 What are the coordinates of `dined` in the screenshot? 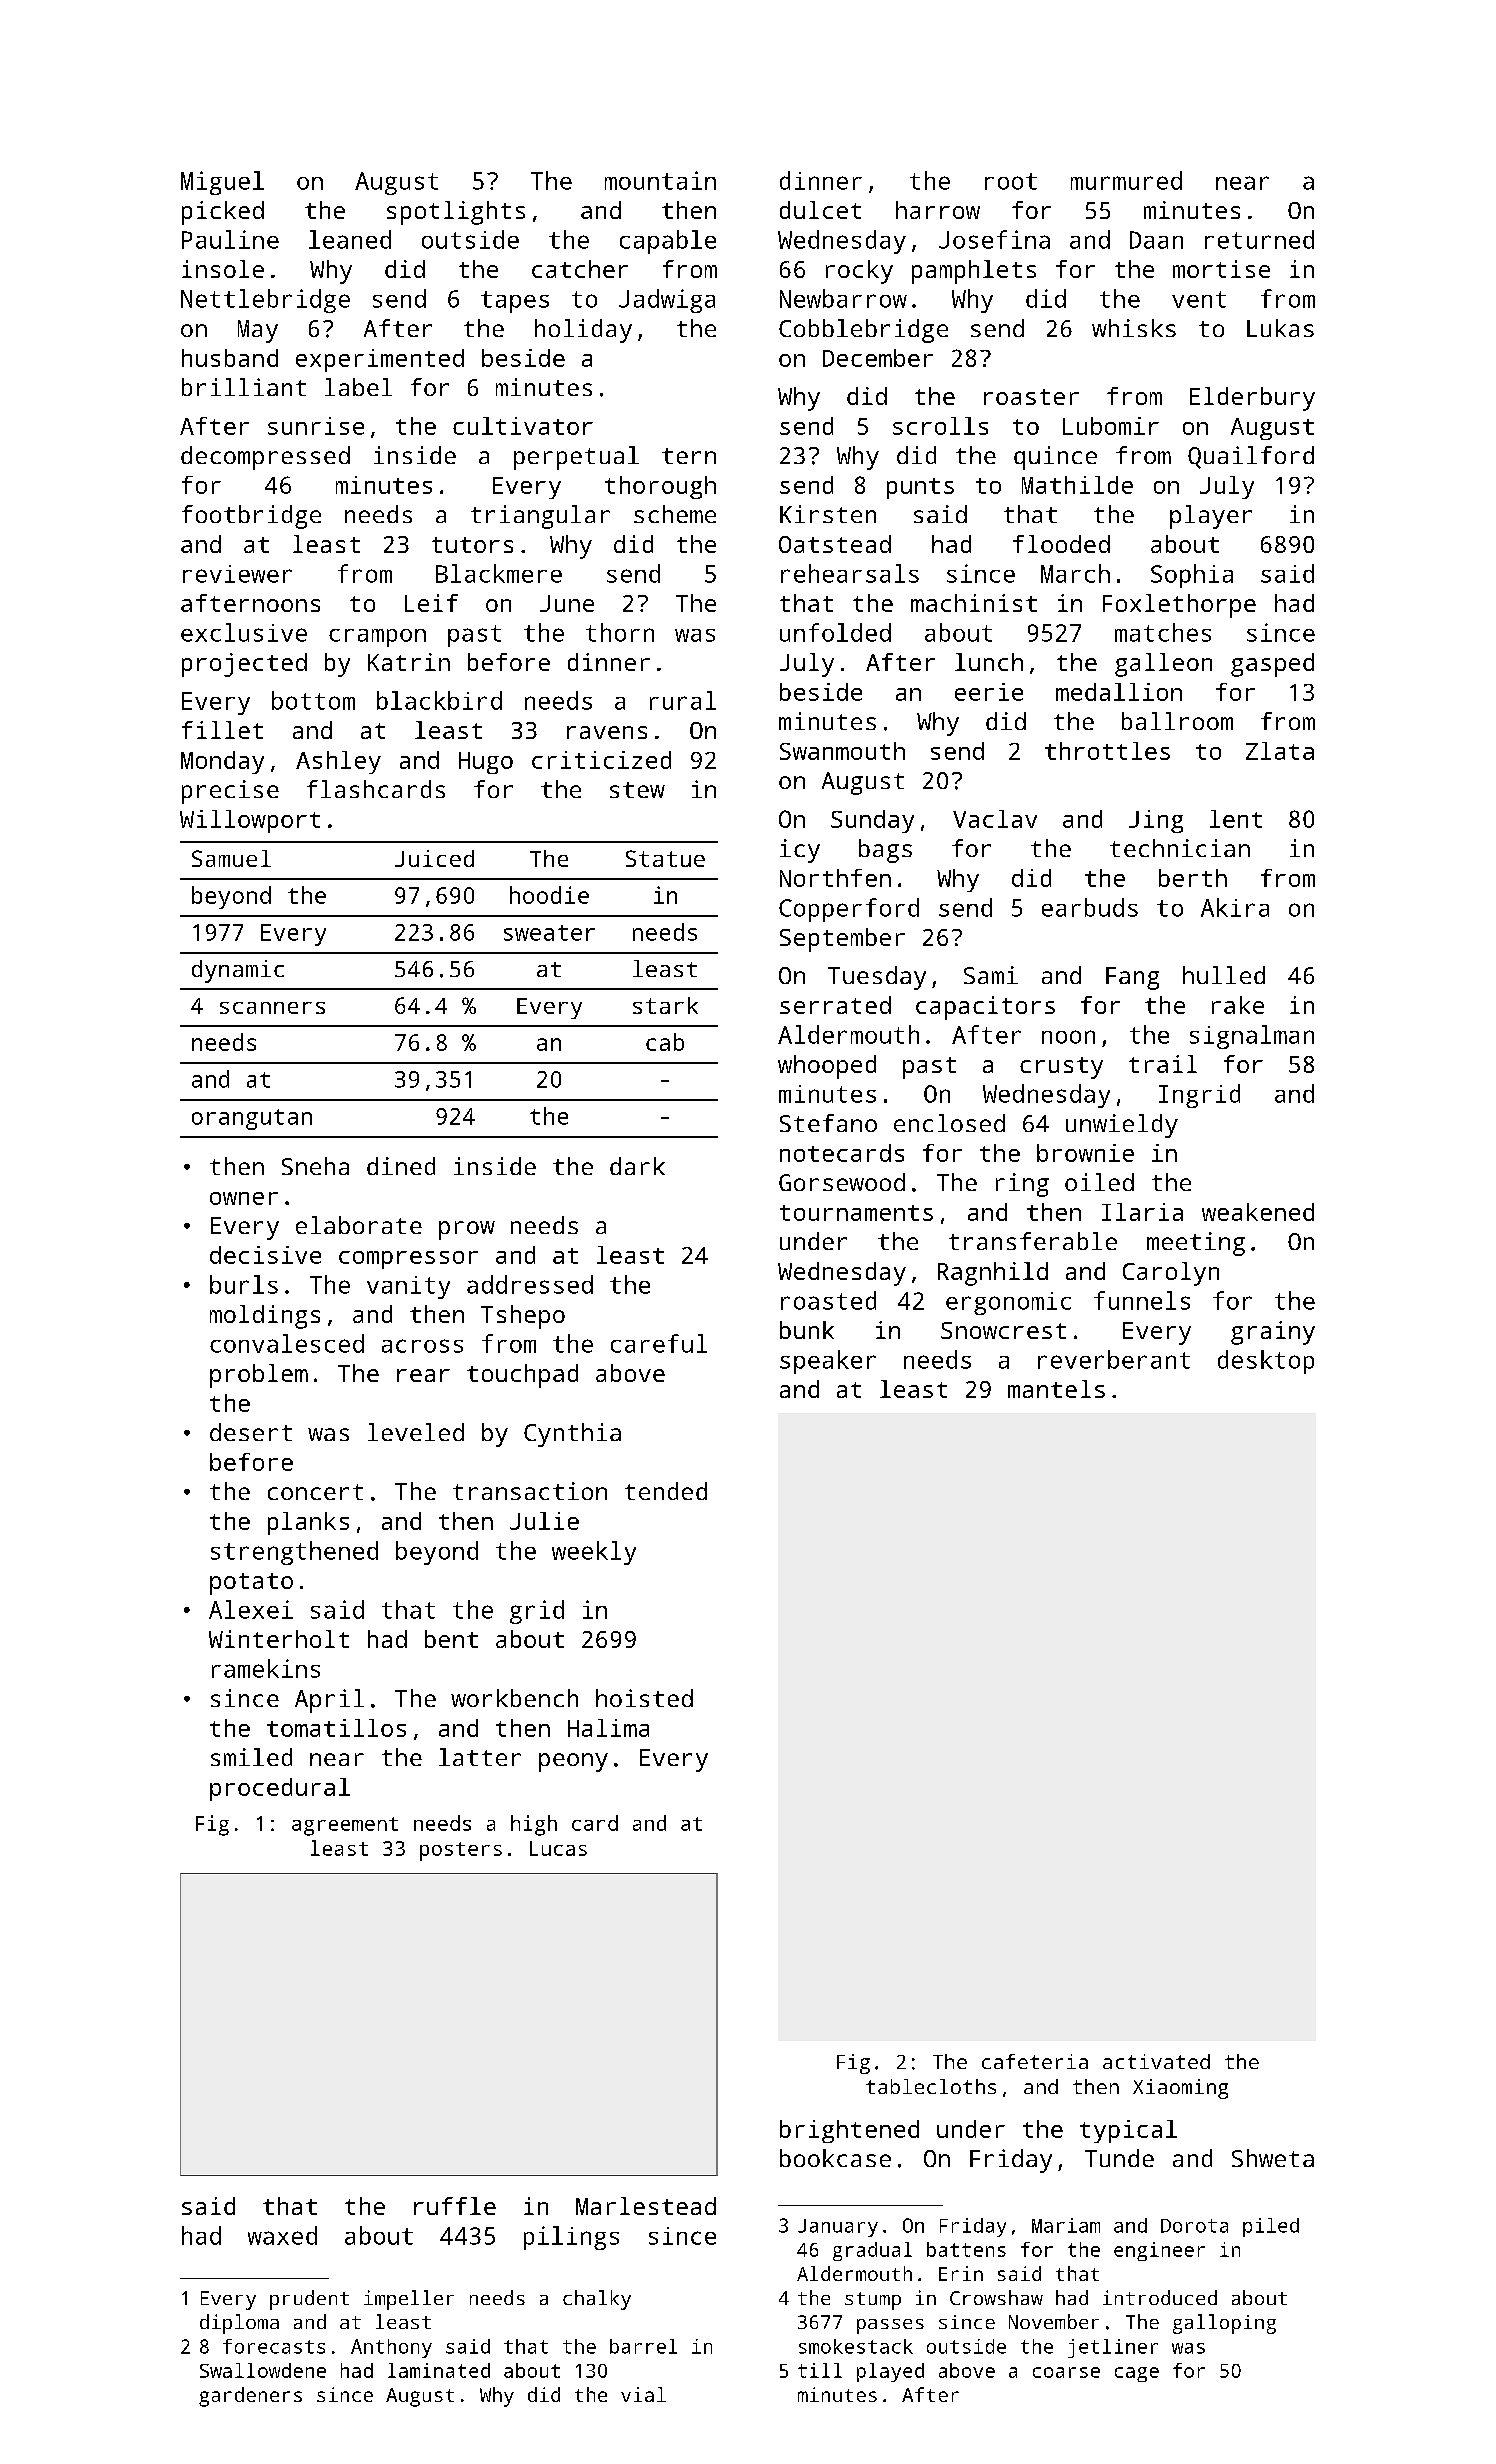 It's located at (401, 1166).
